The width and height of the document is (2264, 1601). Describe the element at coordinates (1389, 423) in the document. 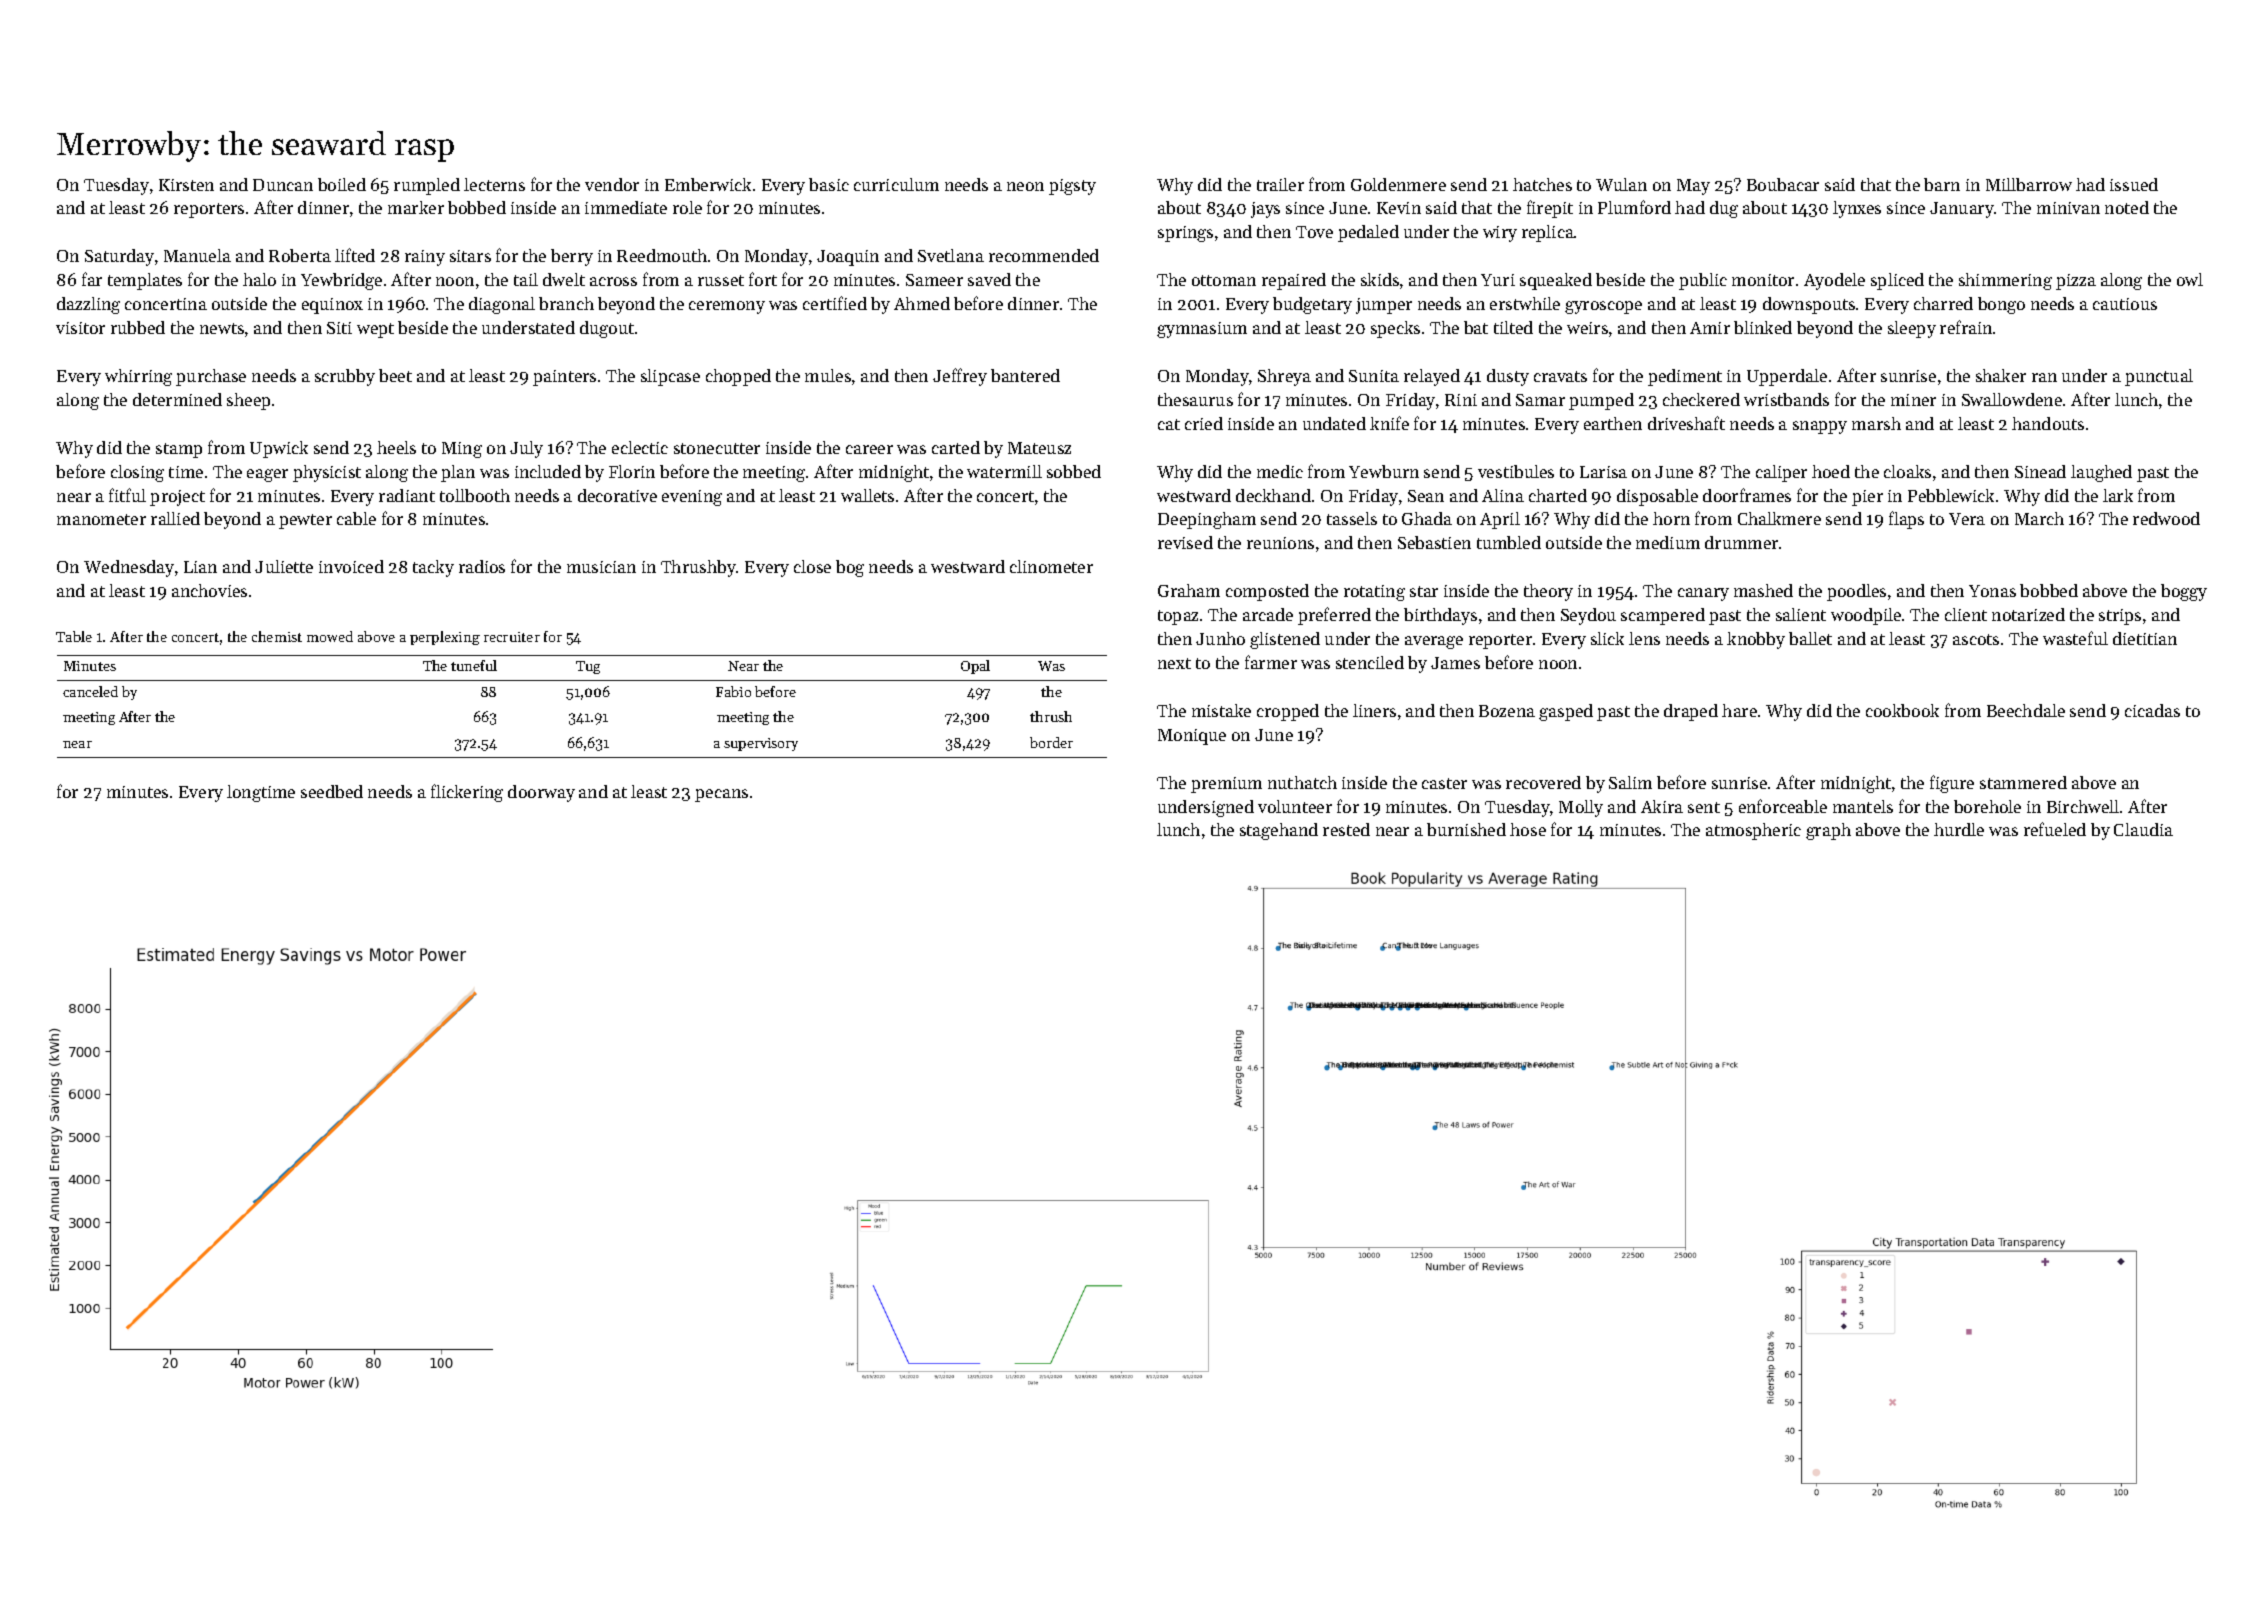

I see `knife` at that location.
